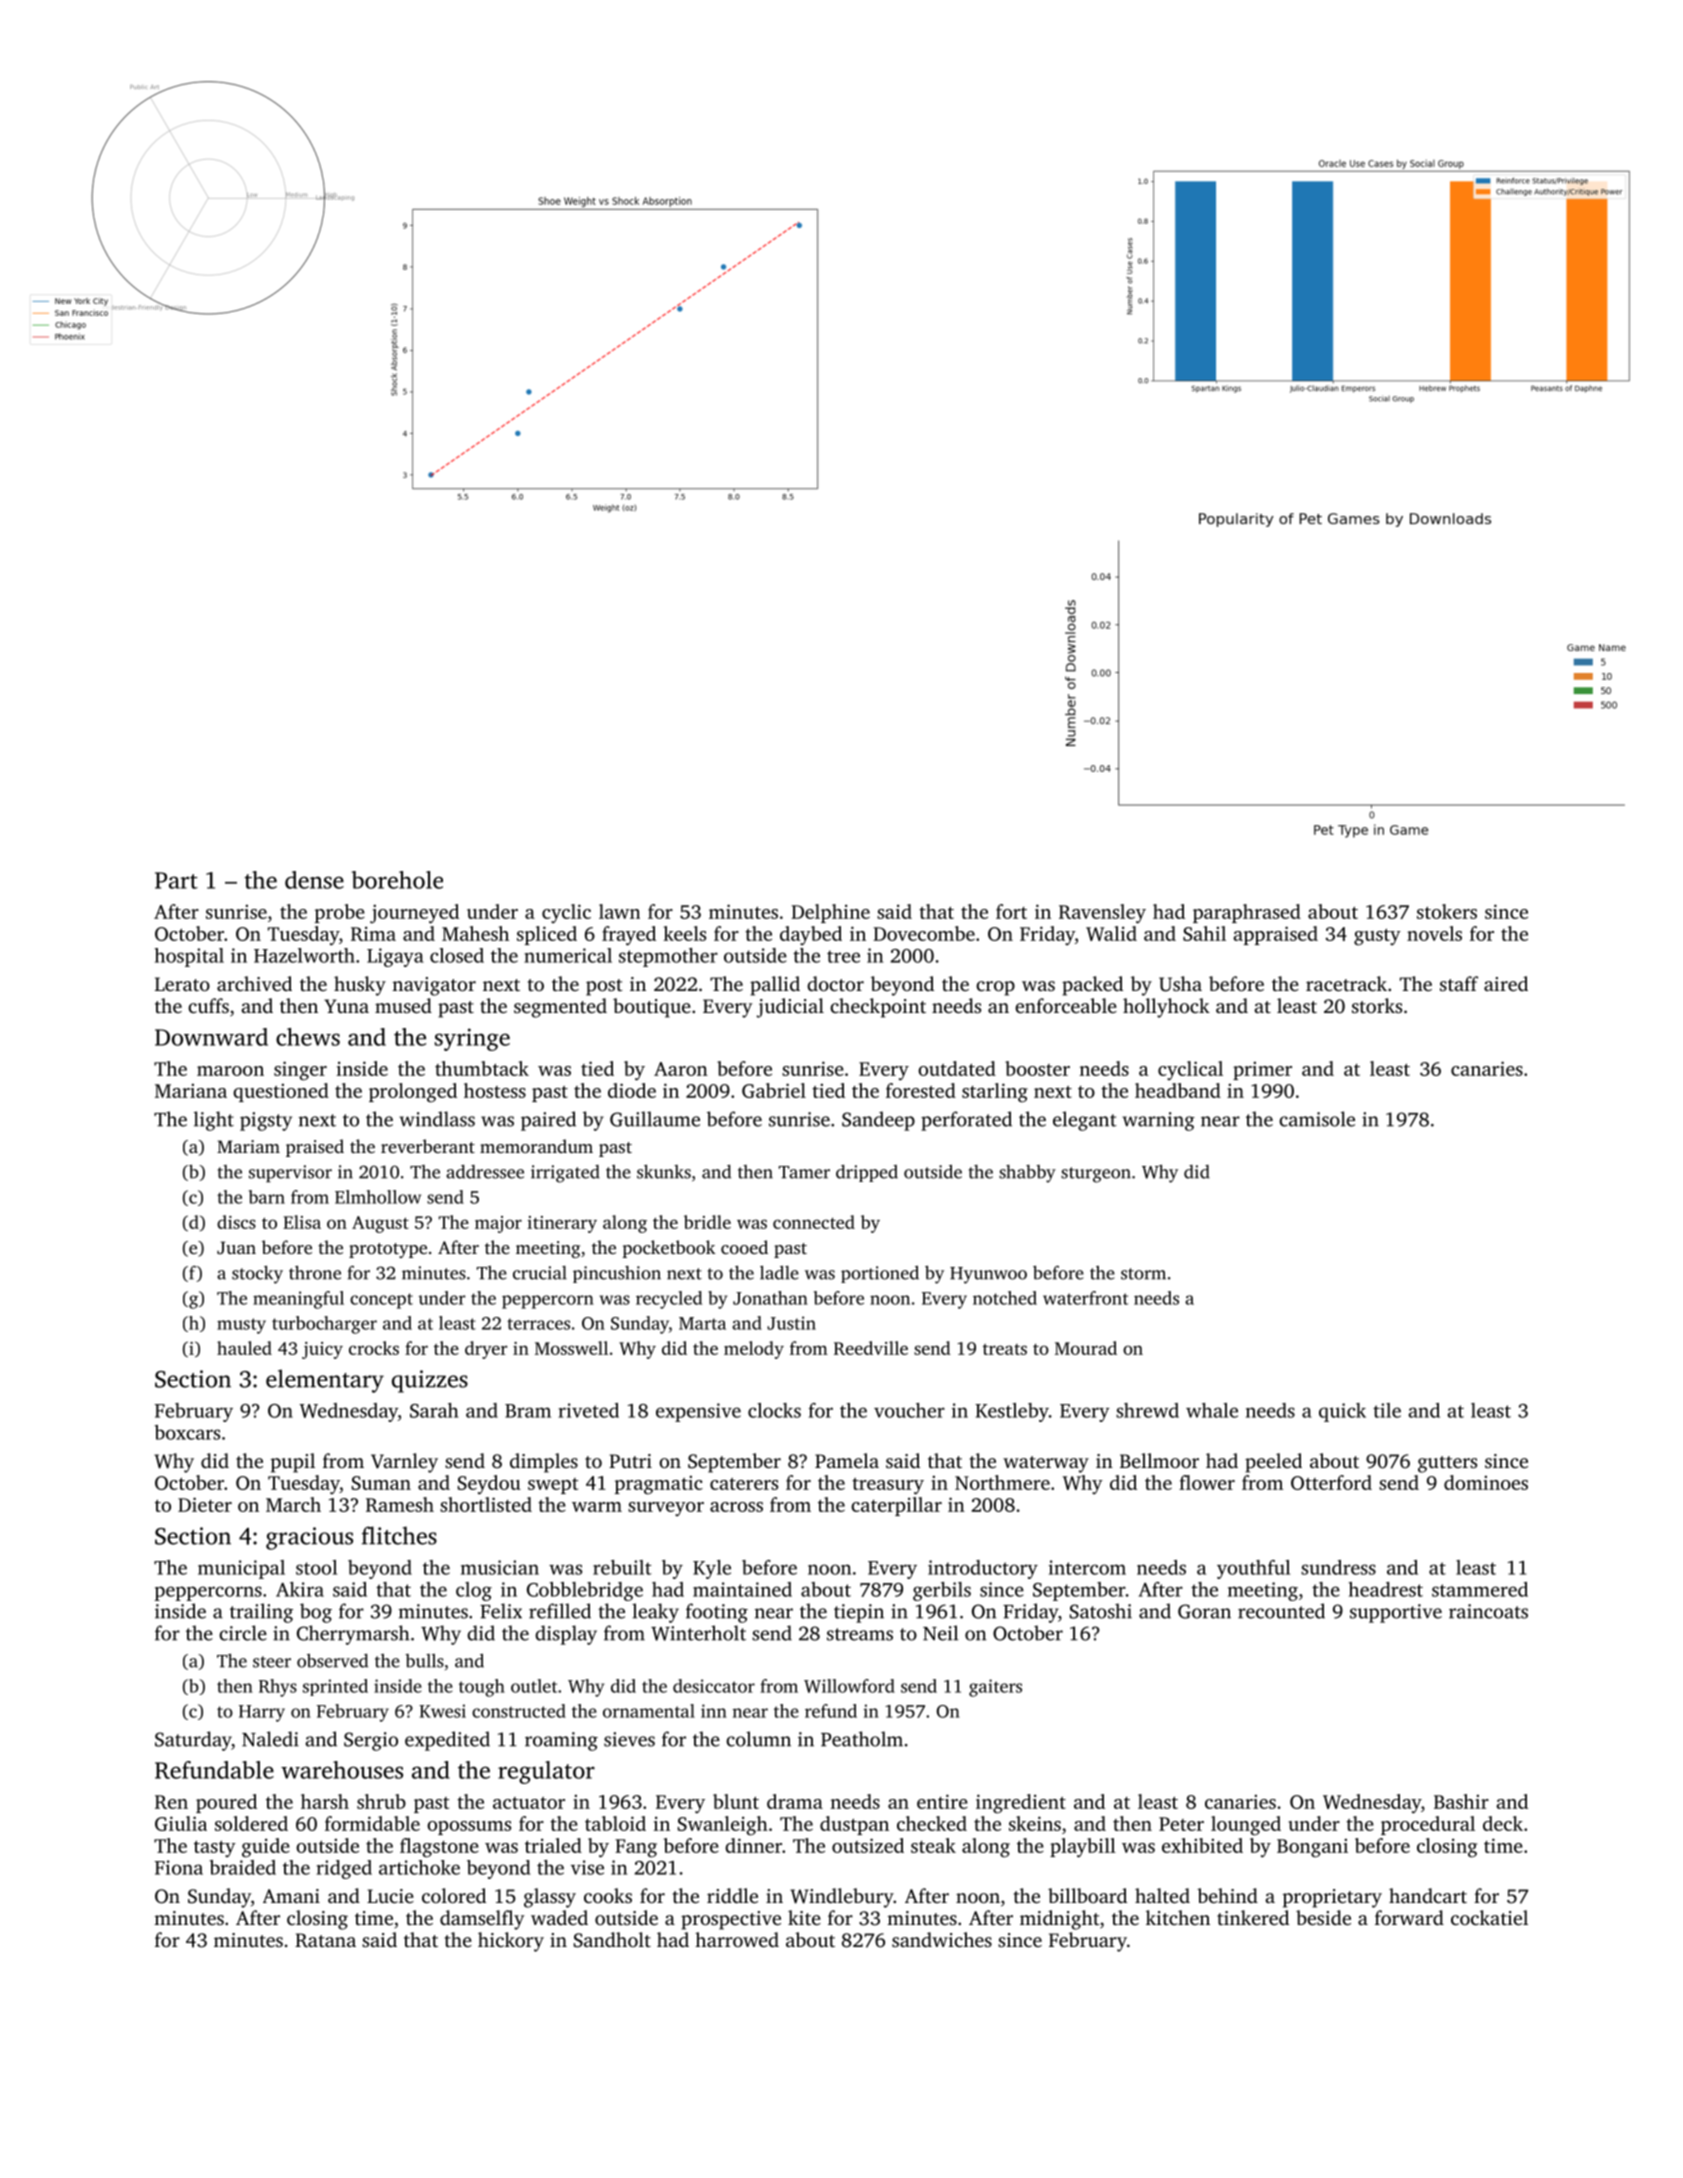 The image size is (1683, 2178). I want to click on Varnley, so click(404, 1463).
